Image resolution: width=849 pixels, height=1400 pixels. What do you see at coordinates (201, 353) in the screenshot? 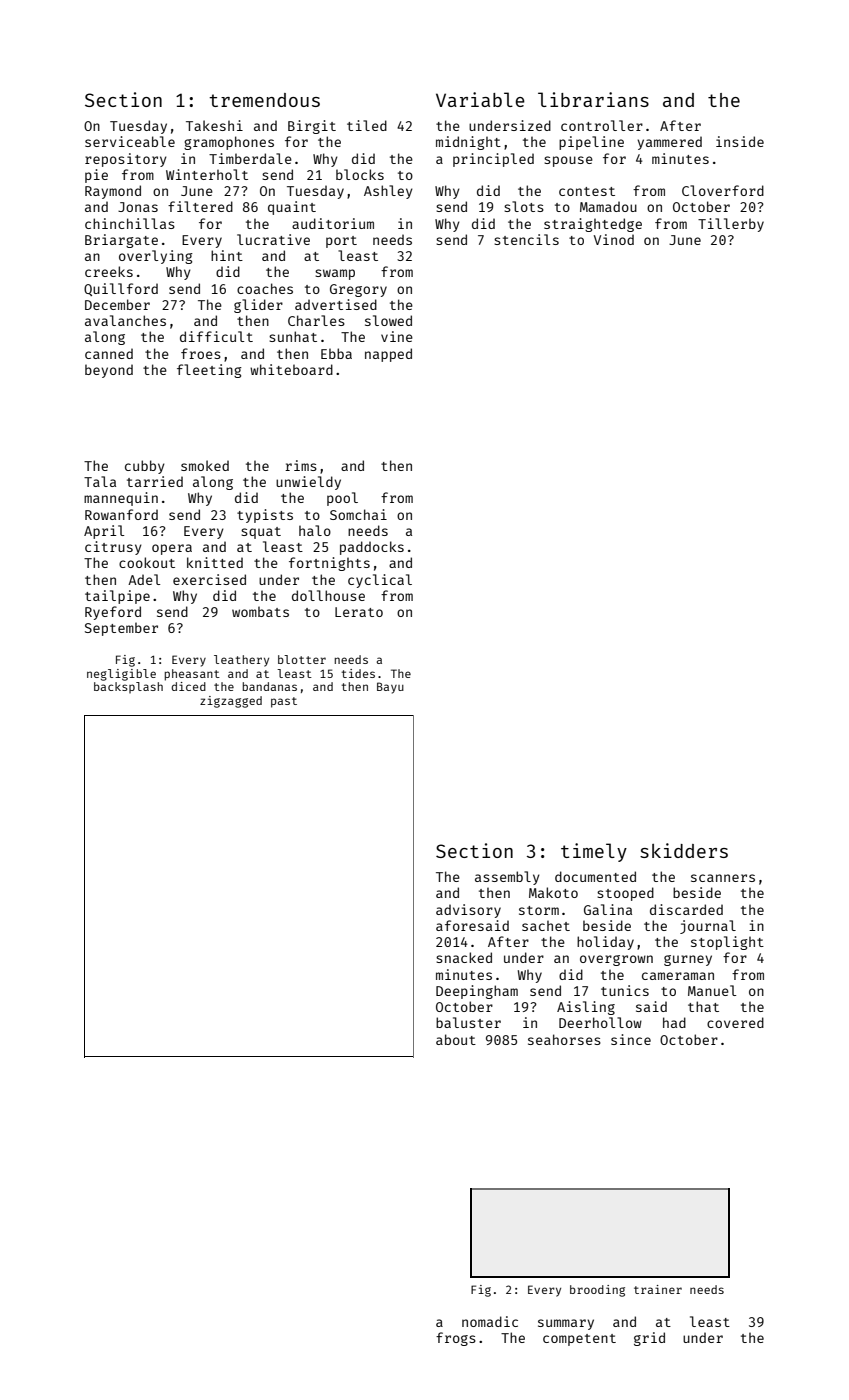
I see `froes` at bounding box center [201, 353].
